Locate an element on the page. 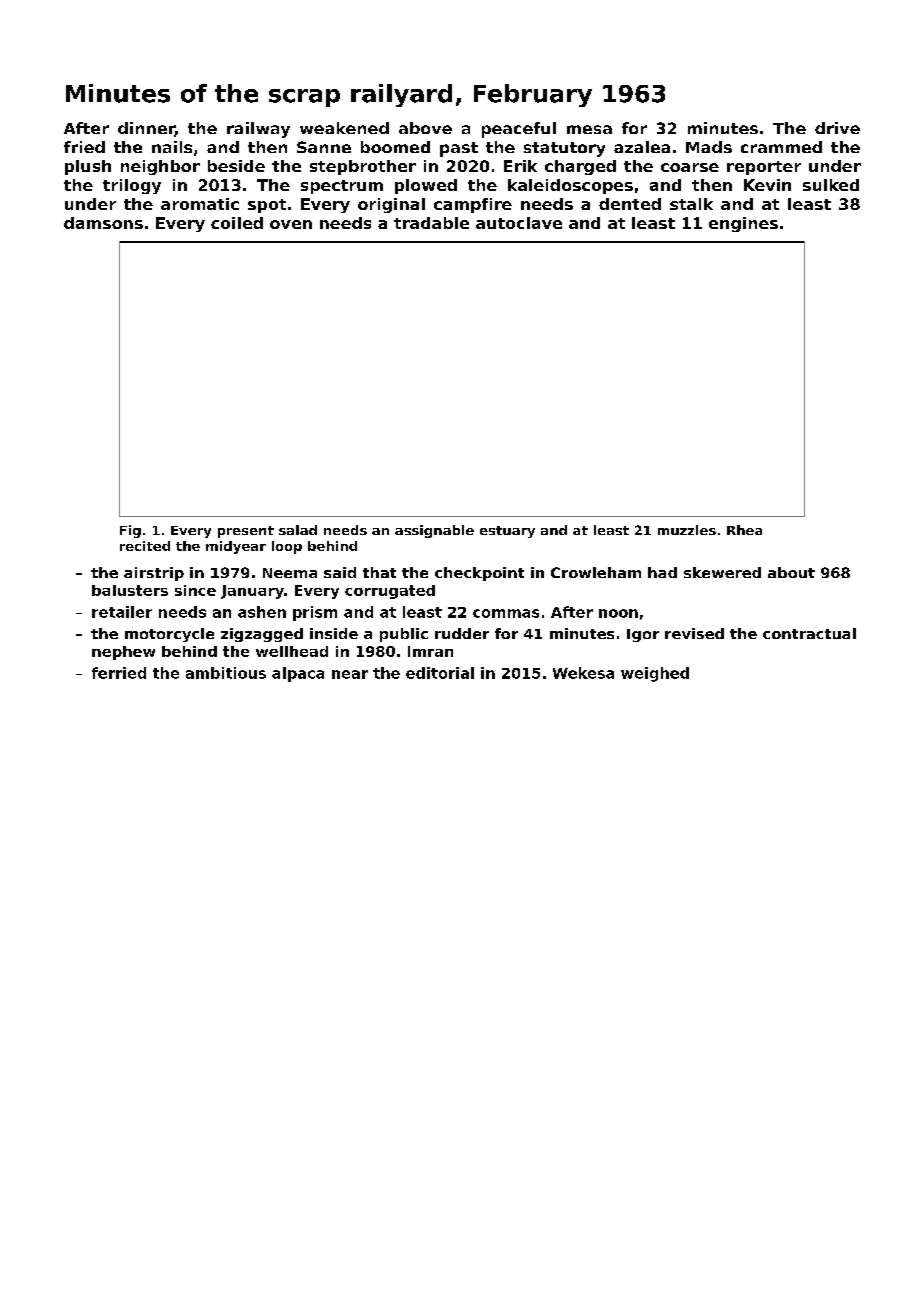 The height and width of the page is (1308, 924). wellhead is located at coordinates (292, 651).
